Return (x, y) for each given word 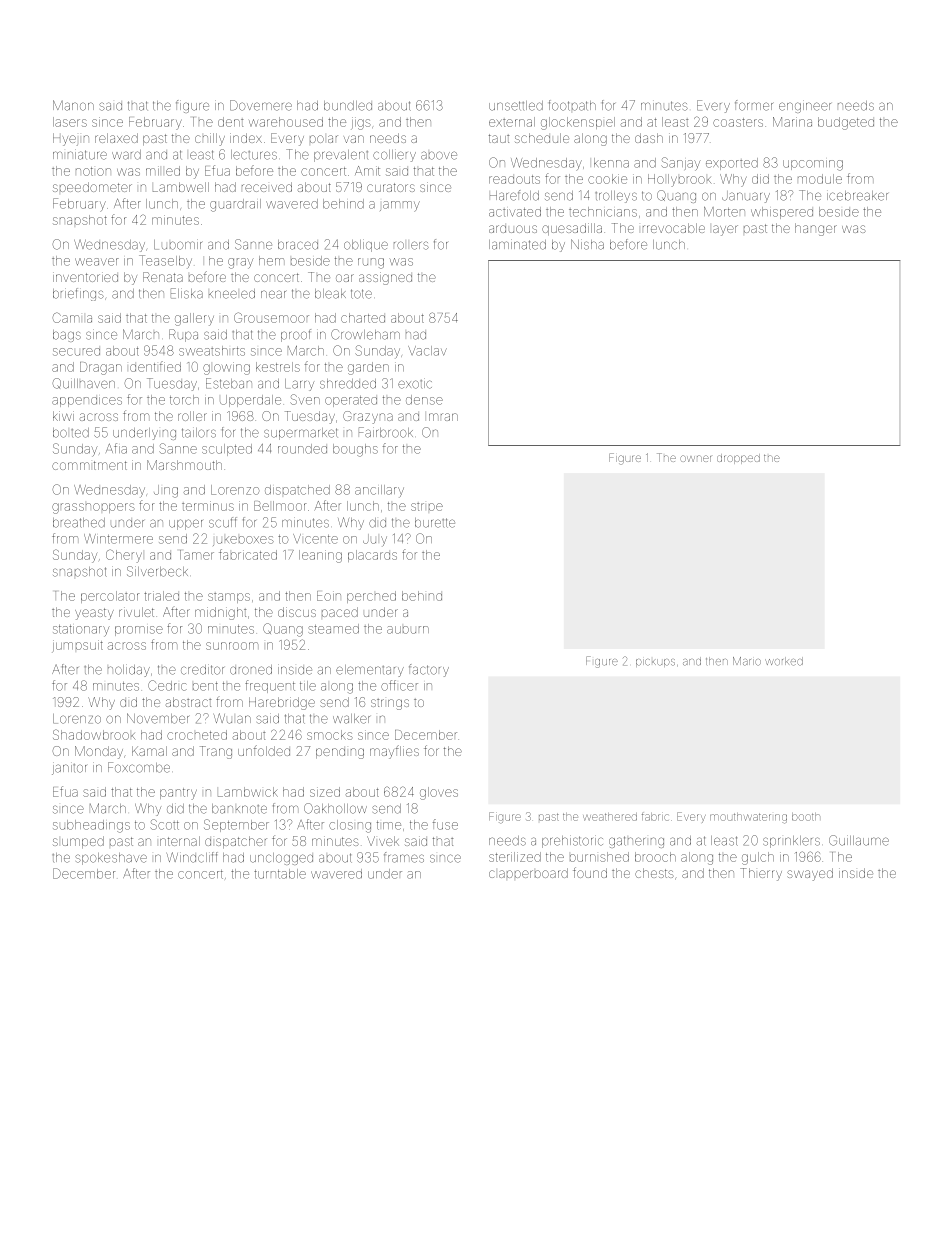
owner (695, 458)
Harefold (514, 195)
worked (784, 661)
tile (308, 686)
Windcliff (192, 857)
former (754, 105)
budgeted (846, 123)
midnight (220, 613)
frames (404, 857)
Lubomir (178, 244)
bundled (348, 106)
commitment (89, 465)
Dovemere (261, 105)
